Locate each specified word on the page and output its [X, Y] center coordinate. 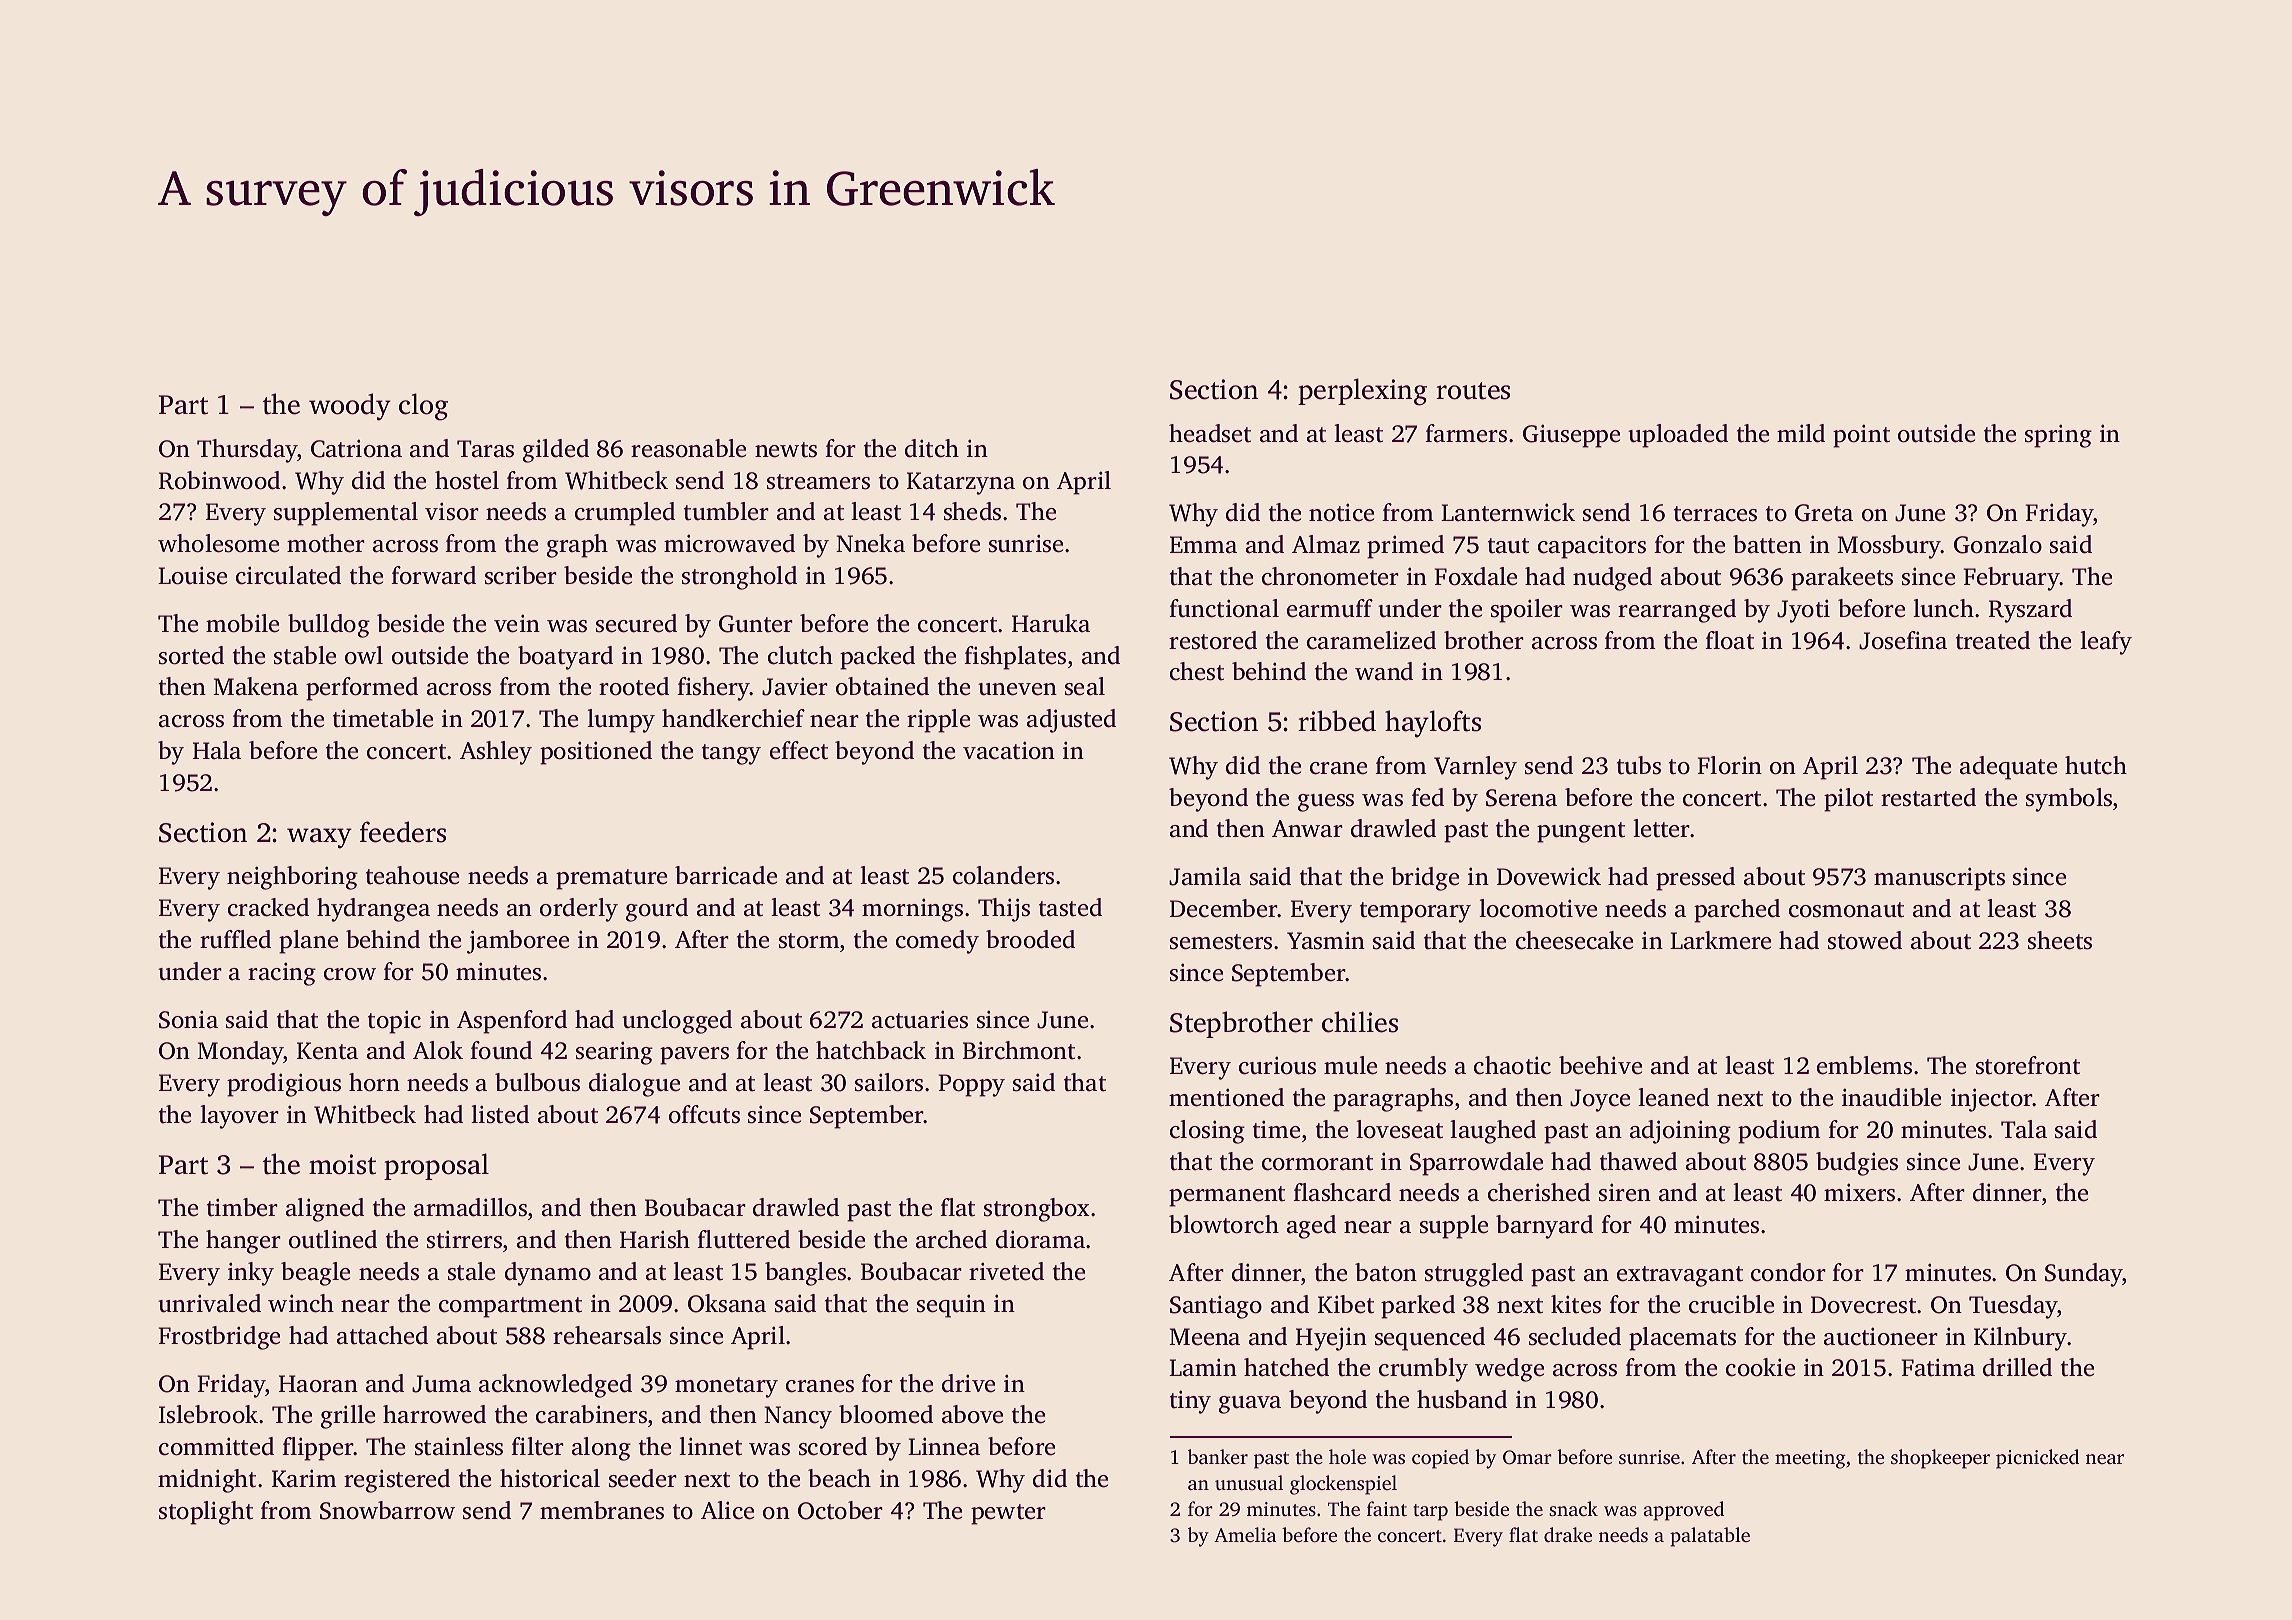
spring [2058, 436]
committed [216, 1446]
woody [350, 407]
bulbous [537, 1082]
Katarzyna [961, 483]
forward [433, 575]
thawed [1638, 1161]
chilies [1360, 1022]
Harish [655, 1239]
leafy [2106, 643]
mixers [1859, 1192]
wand [1384, 671]
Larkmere [1720, 940]
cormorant [1317, 1163]
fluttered [743, 1239]
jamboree [518, 942]
